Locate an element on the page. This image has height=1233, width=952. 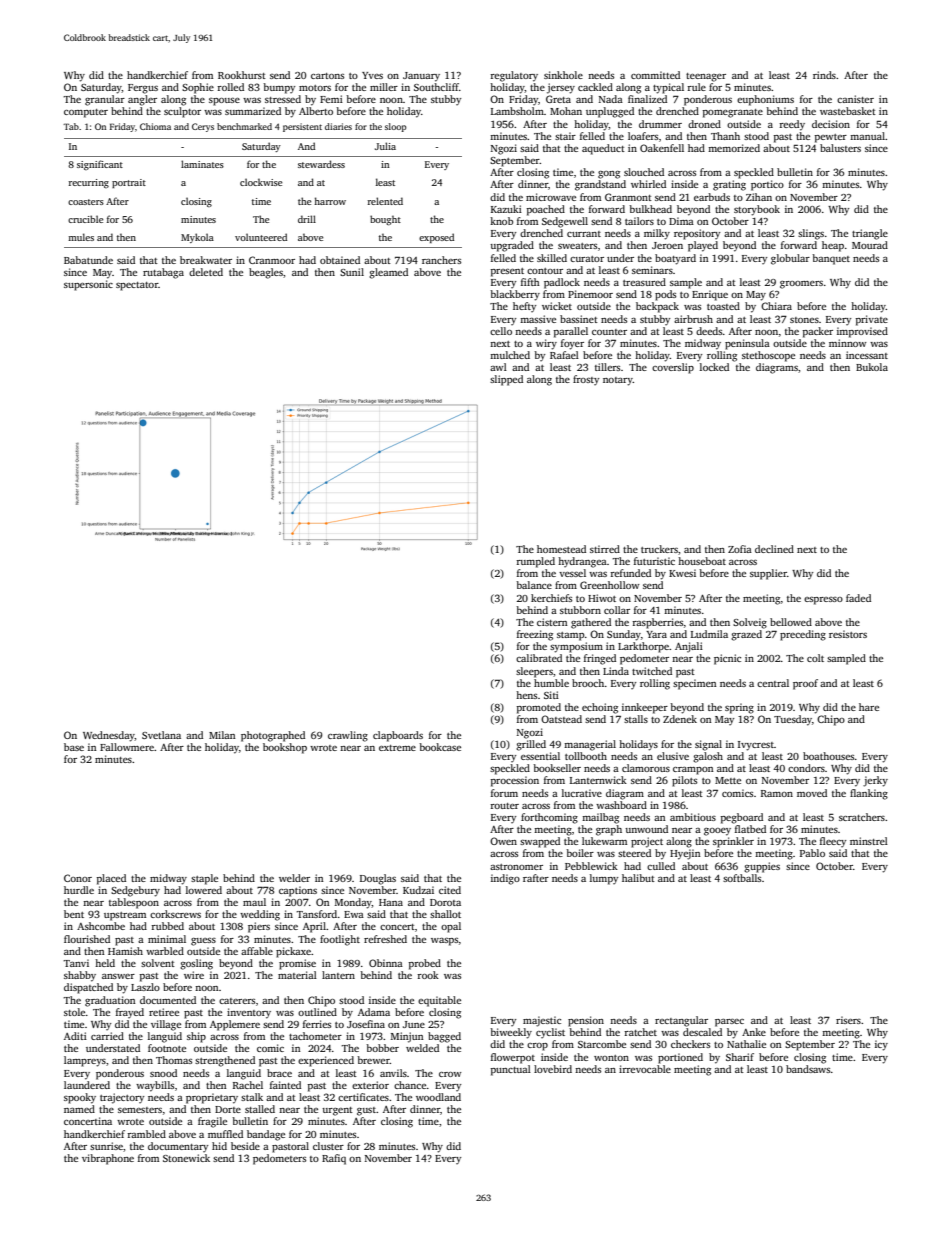
cistern is located at coordinates (552, 622).
